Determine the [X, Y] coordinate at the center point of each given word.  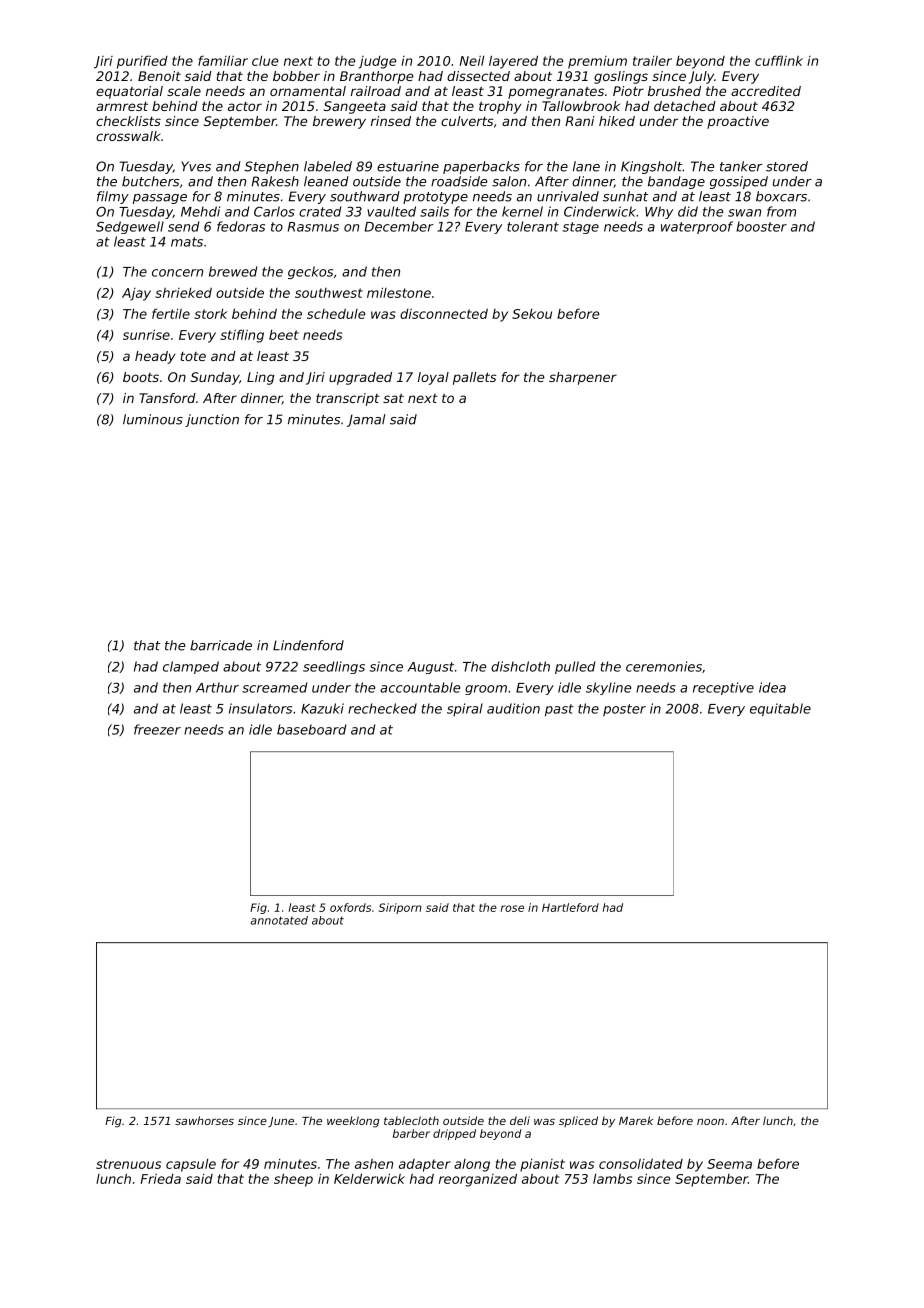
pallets [474, 378]
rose [512, 908]
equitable [780, 709]
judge [377, 62]
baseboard [311, 729]
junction [212, 420]
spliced [578, 1121]
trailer [652, 61]
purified [142, 62]
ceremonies [664, 666]
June [281, 1122]
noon [710, 1122]
